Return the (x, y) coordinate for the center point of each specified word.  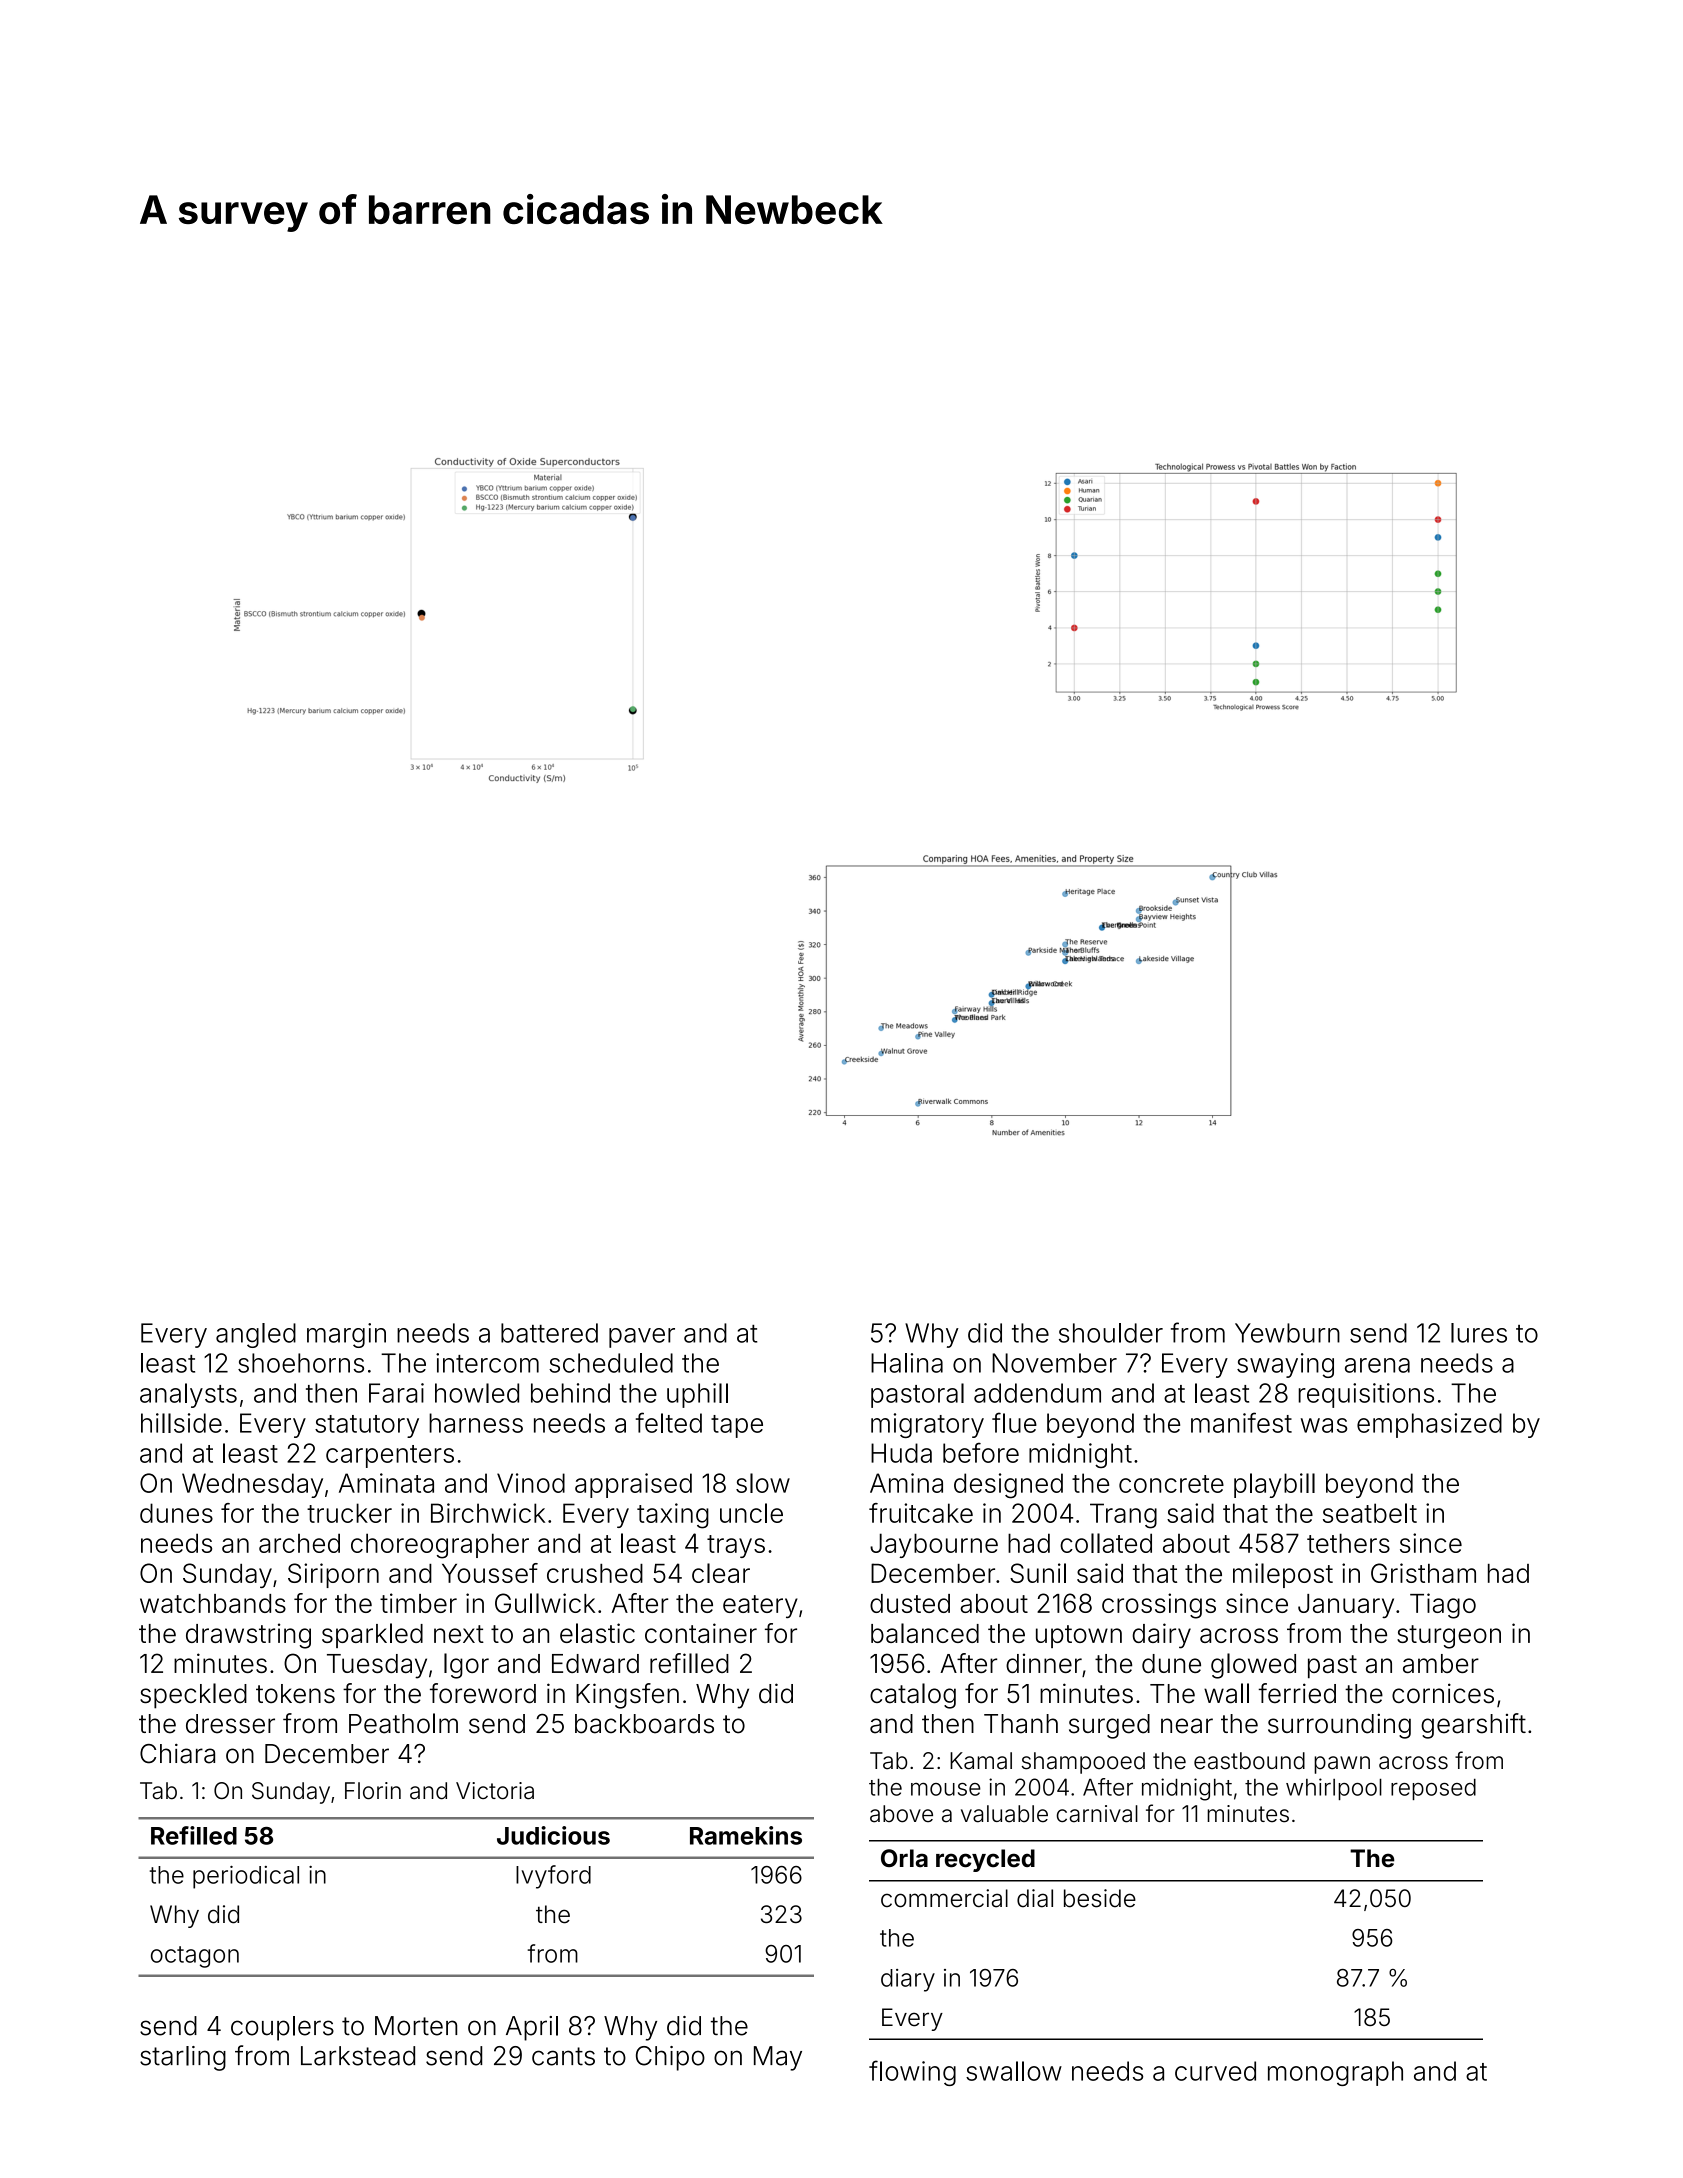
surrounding (1339, 1726)
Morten (416, 2026)
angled (256, 1335)
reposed (1433, 1789)
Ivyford (553, 1877)
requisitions (1366, 1395)
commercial (944, 1898)
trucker (349, 1513)
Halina (907, 1363)
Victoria (495, 1791)
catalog (913, 1696)
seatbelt (1370, 1513)
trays (736, 1546)
